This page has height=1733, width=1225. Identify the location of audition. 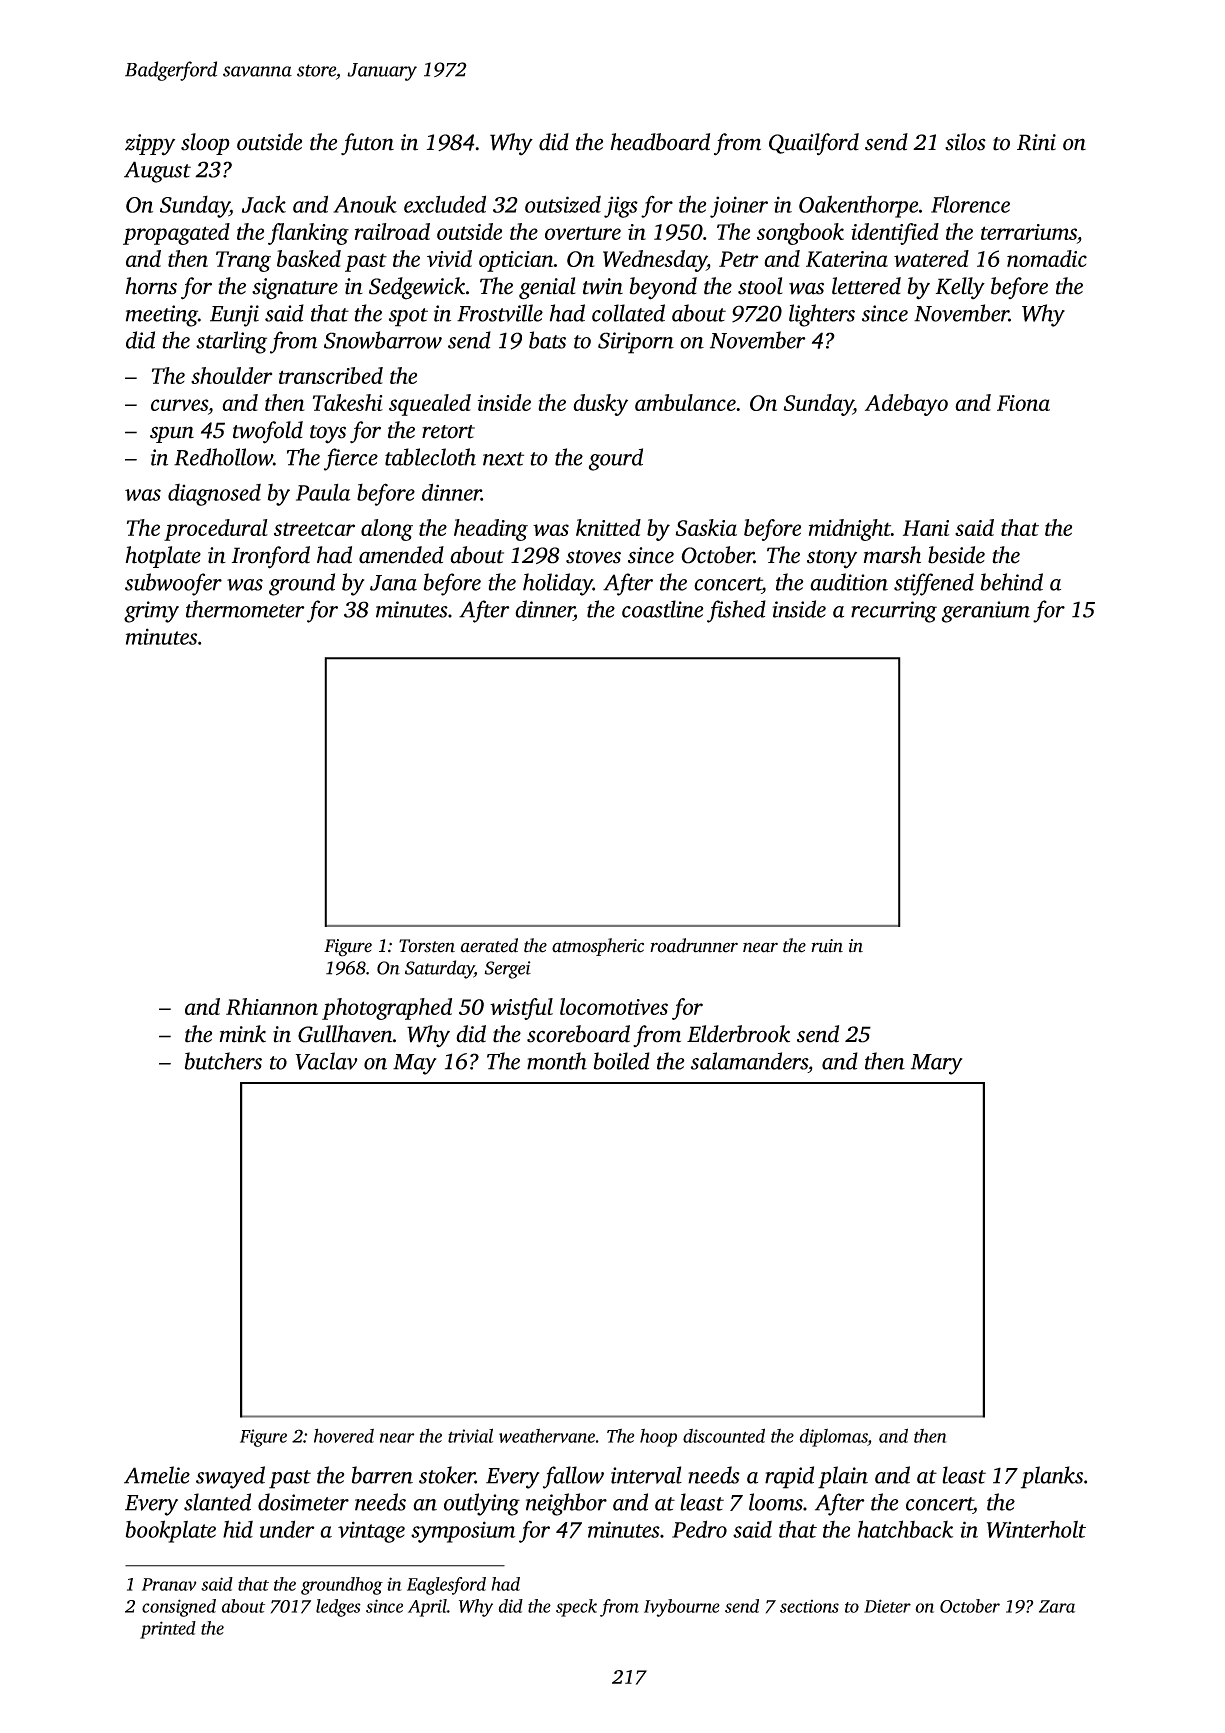
(849, 582).
